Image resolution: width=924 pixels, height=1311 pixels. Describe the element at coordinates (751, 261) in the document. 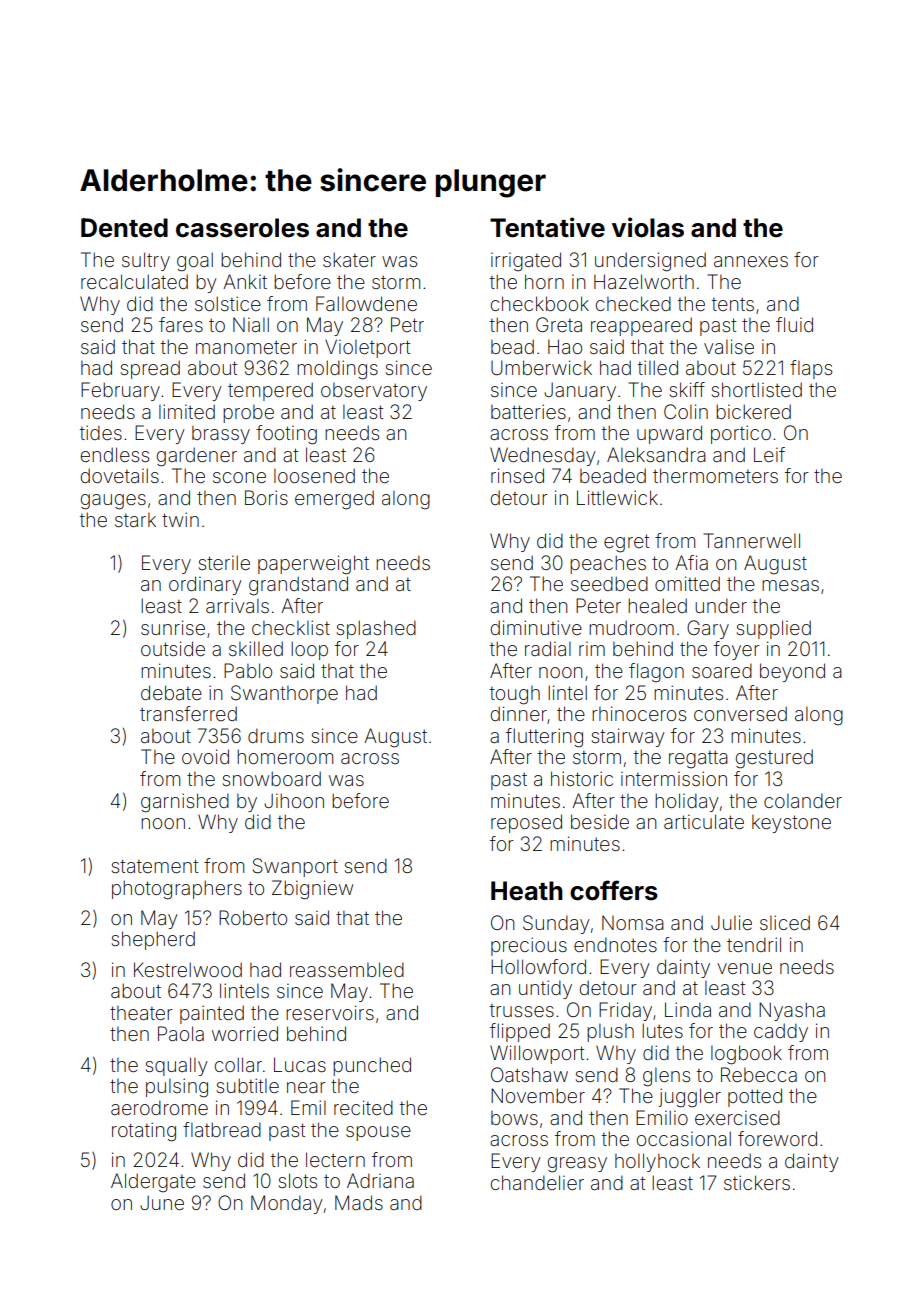

I see `annexes` at that location.
